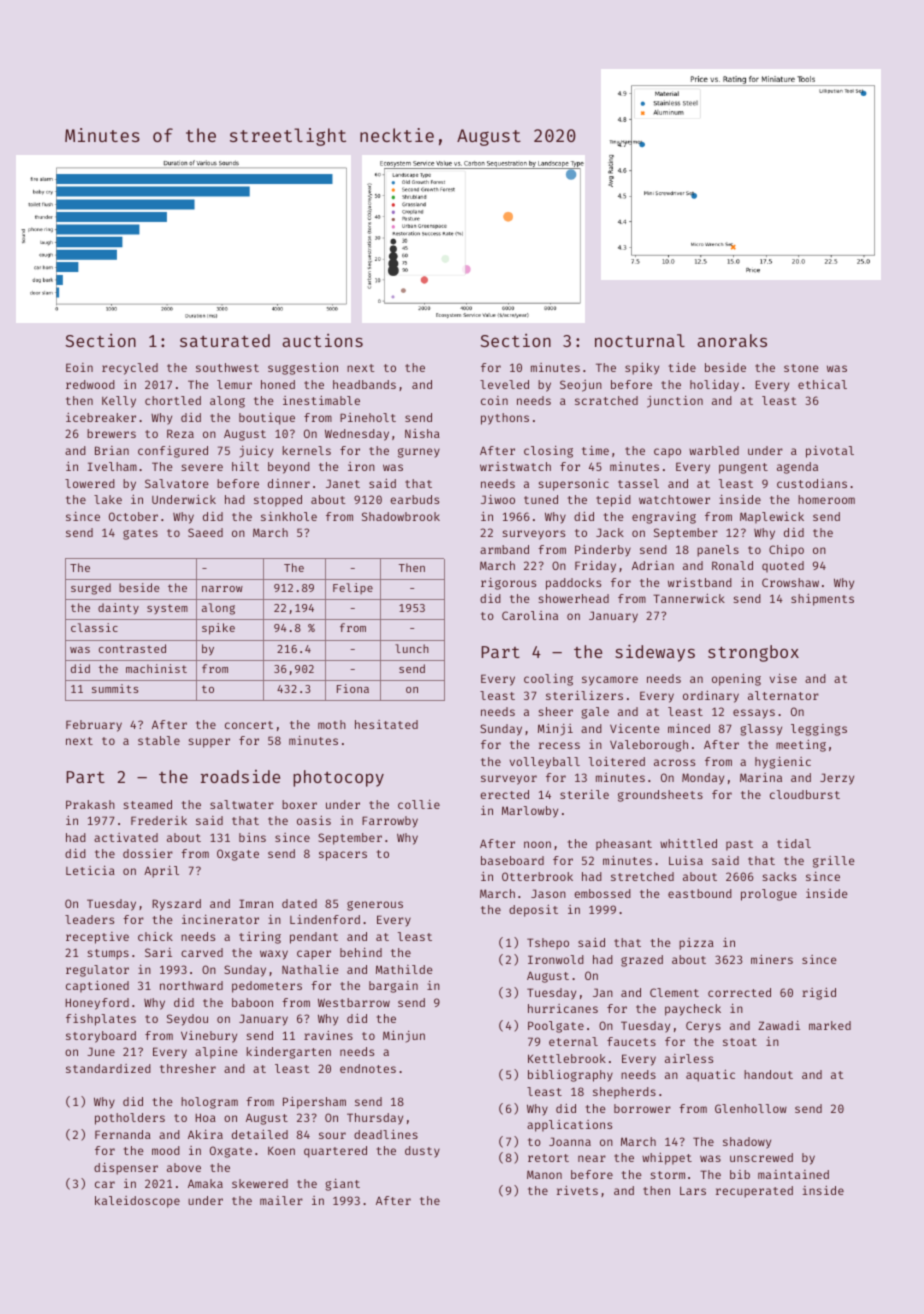 Image resolution: width=924 pixels, height=1314 pixels. What do you see at coordinates (419, 453) in the screenshot?
I see `gurney` at bounding box center [419, 453].
